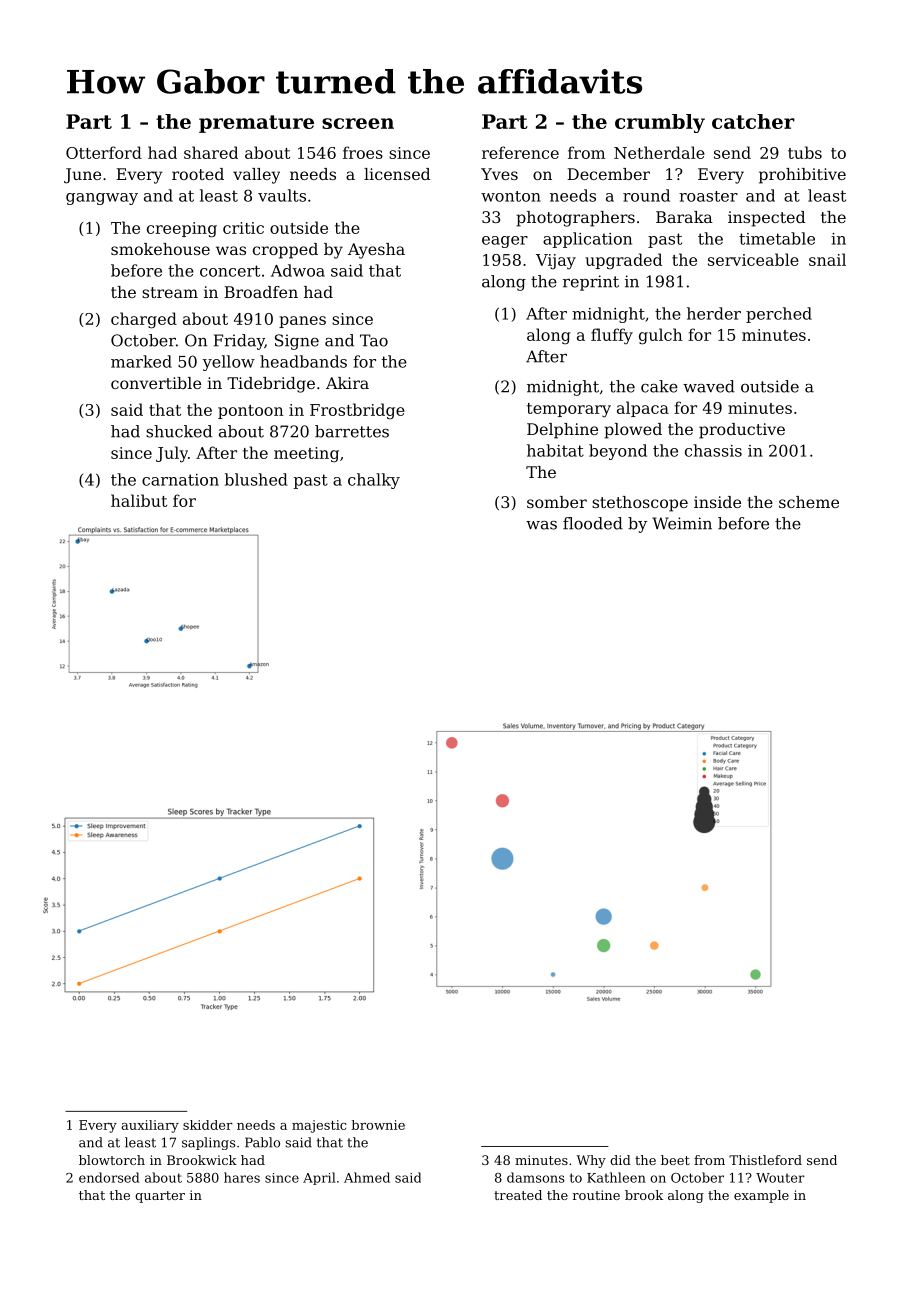 Image resolution: width=912 pixels, height=1295 pixels. What do you see at coordinates (593, 523) in the page?
I see `flooded` at bounding box center [593, 523].
